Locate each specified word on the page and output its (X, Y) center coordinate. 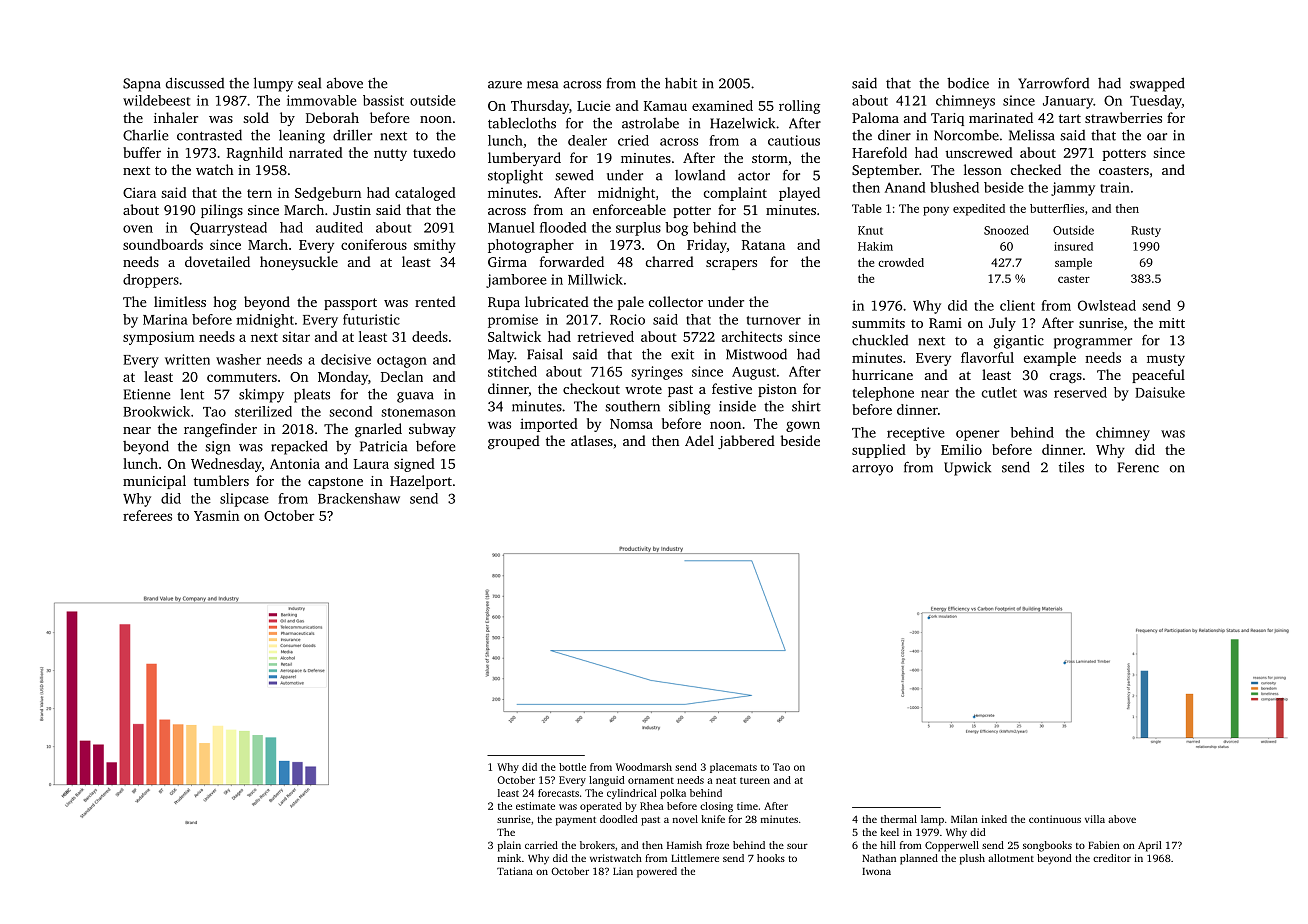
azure (505, 85)
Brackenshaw (359, 498)
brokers (597, 845)
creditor (1112, 858)
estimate (535, 806)
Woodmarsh (644, 767)
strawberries (1123, 117)
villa (1095, 819)
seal (309, 83)
